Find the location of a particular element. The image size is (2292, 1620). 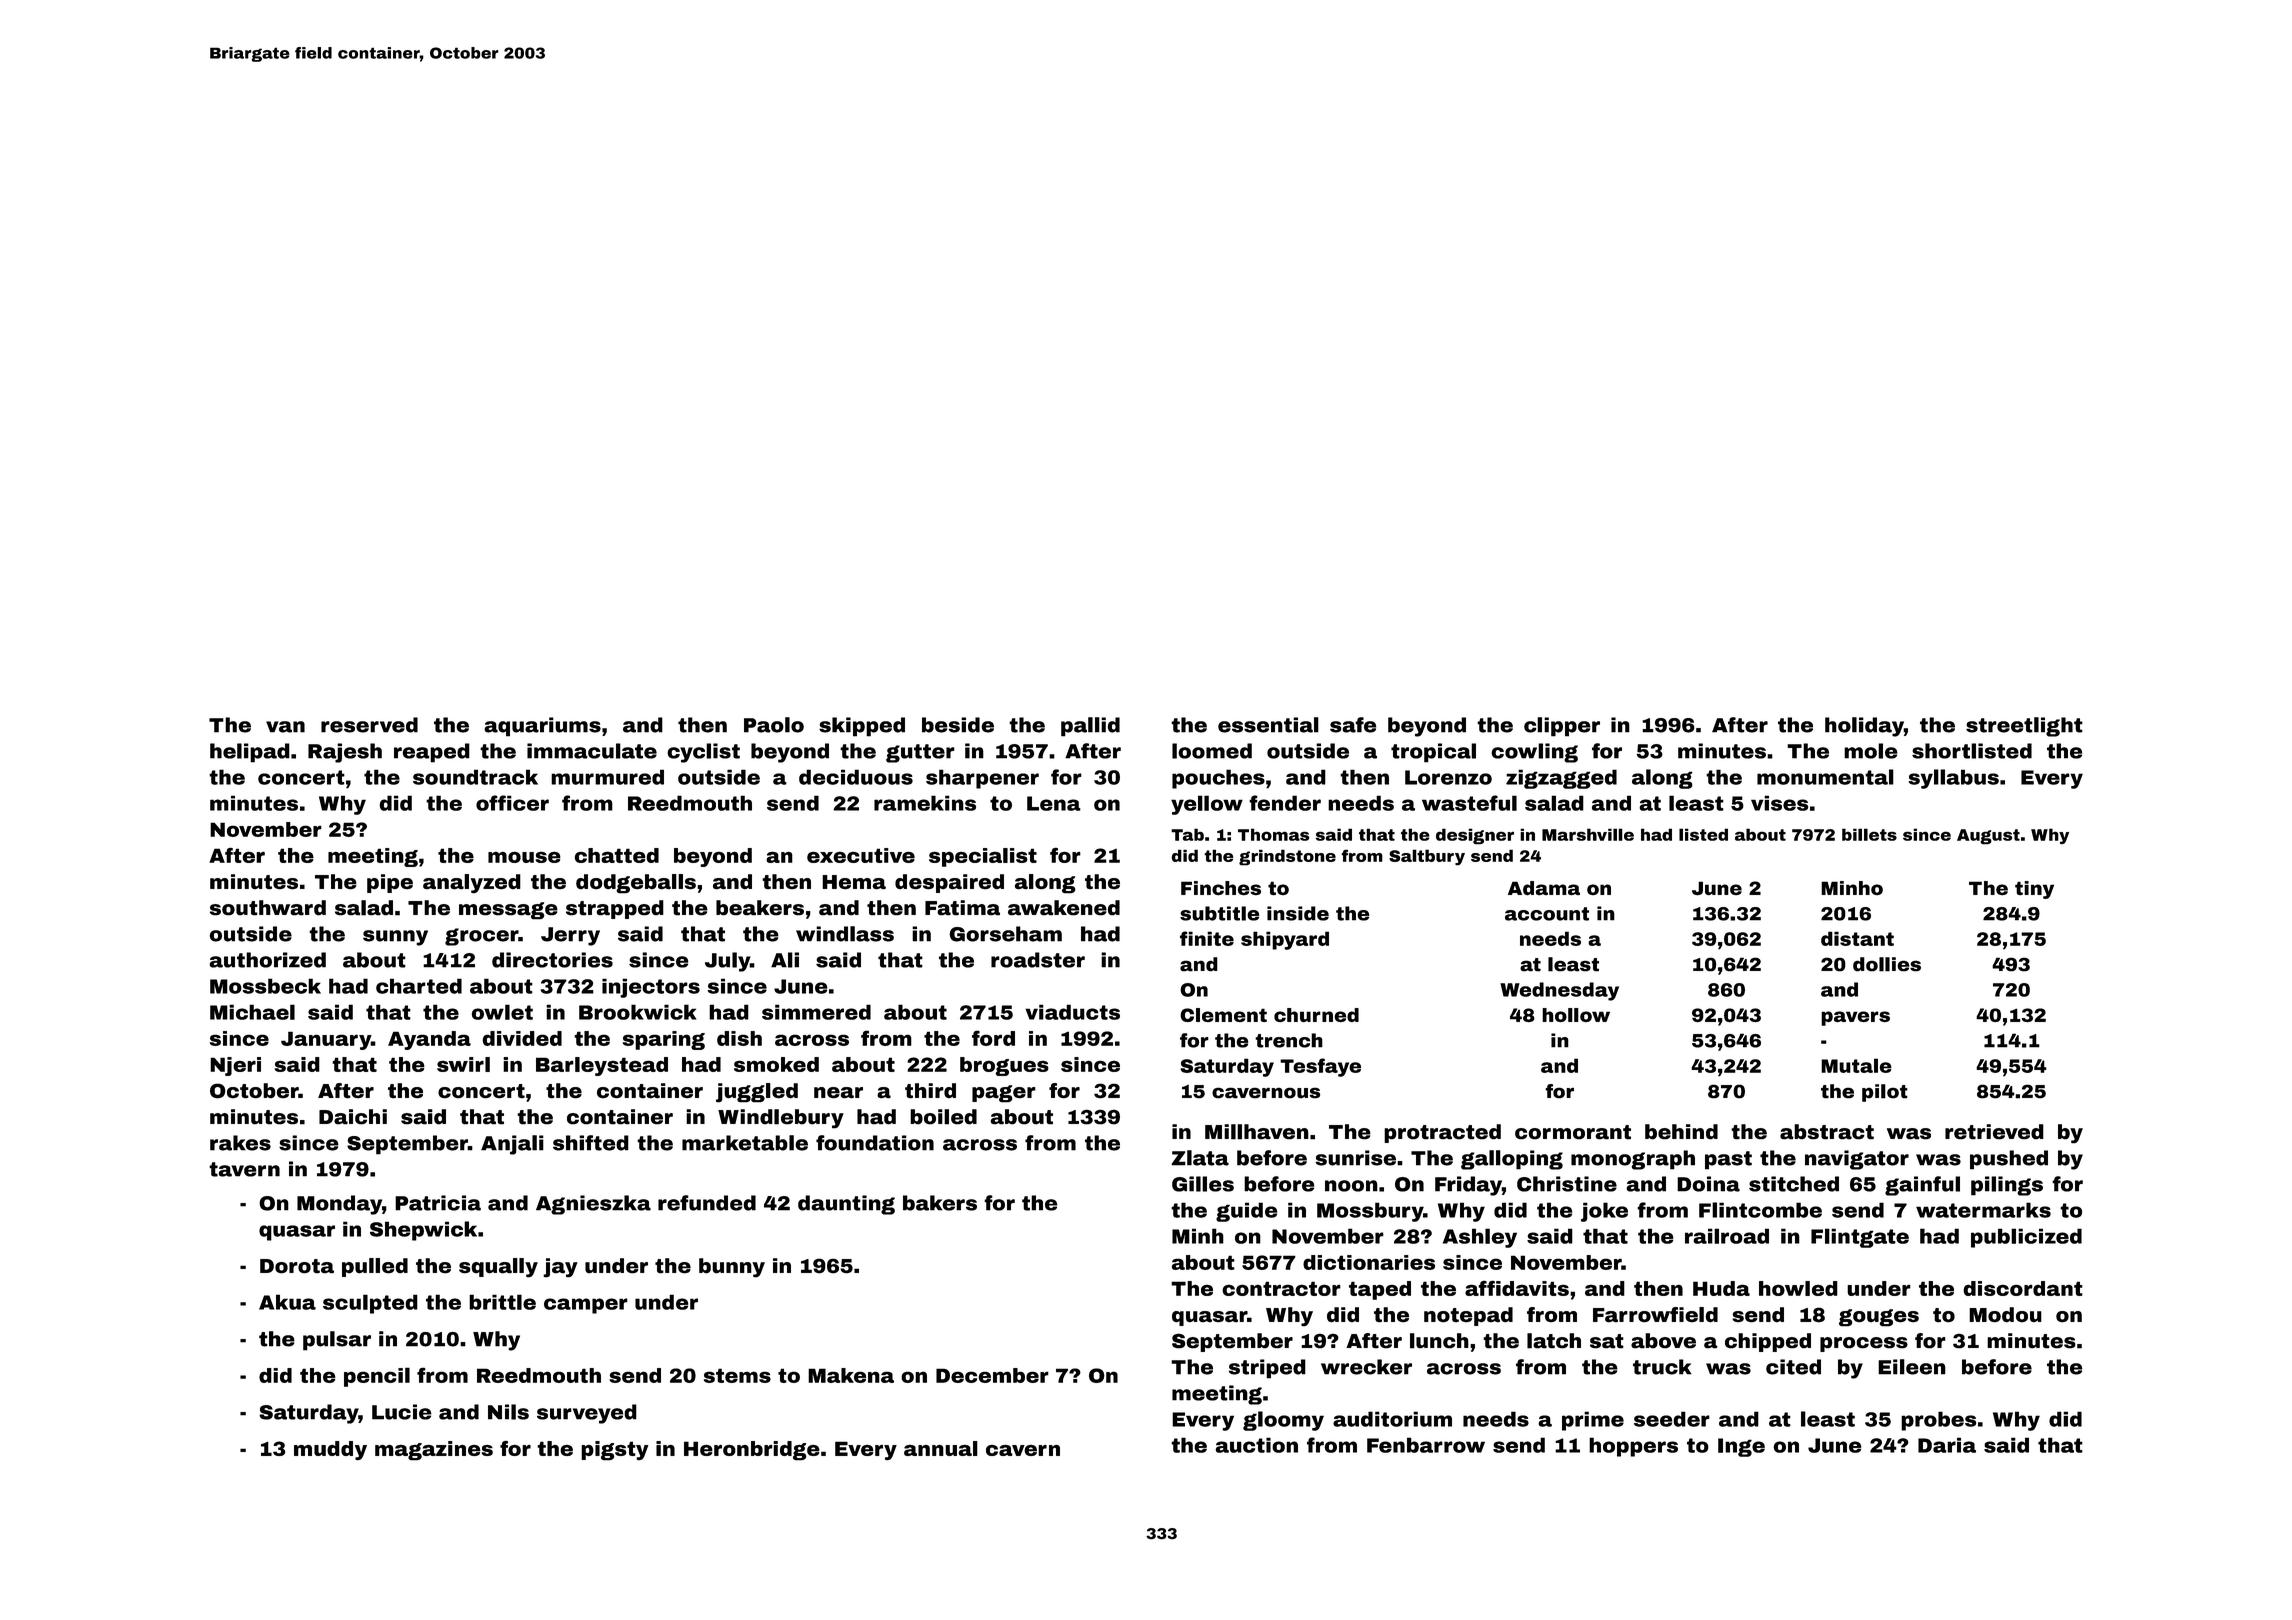

van is located at coordinates (285, 727).
